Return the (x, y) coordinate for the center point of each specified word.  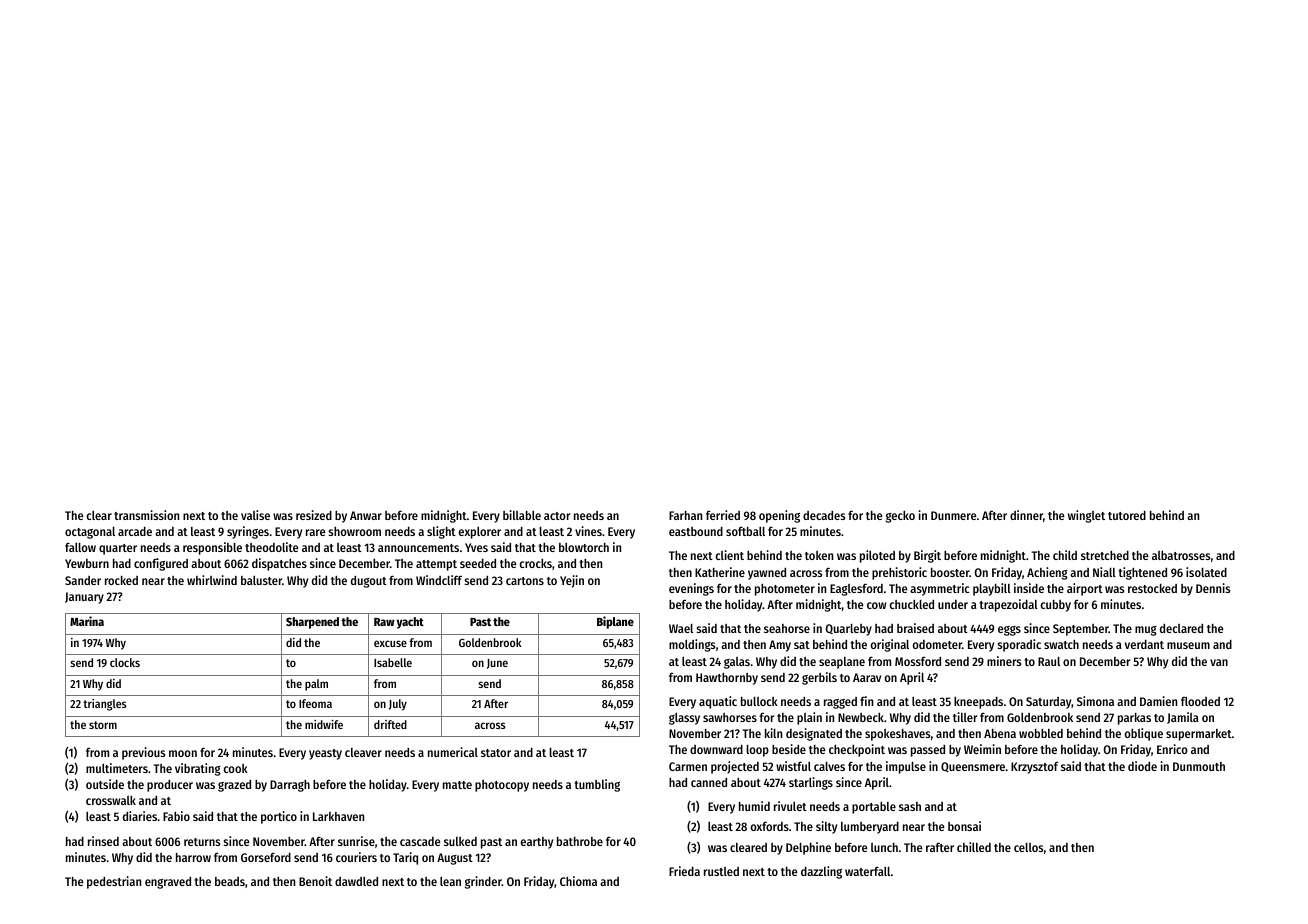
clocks (125, 662)
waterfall (867, 871)
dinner (1026, 515)
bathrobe (580, 841)
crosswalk (111, 800)
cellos (1028, 847)
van (1219, 662)
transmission (146, 515)
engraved (168, 883)
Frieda (684, 871)
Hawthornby (727, 679)
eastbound (696, 531)
